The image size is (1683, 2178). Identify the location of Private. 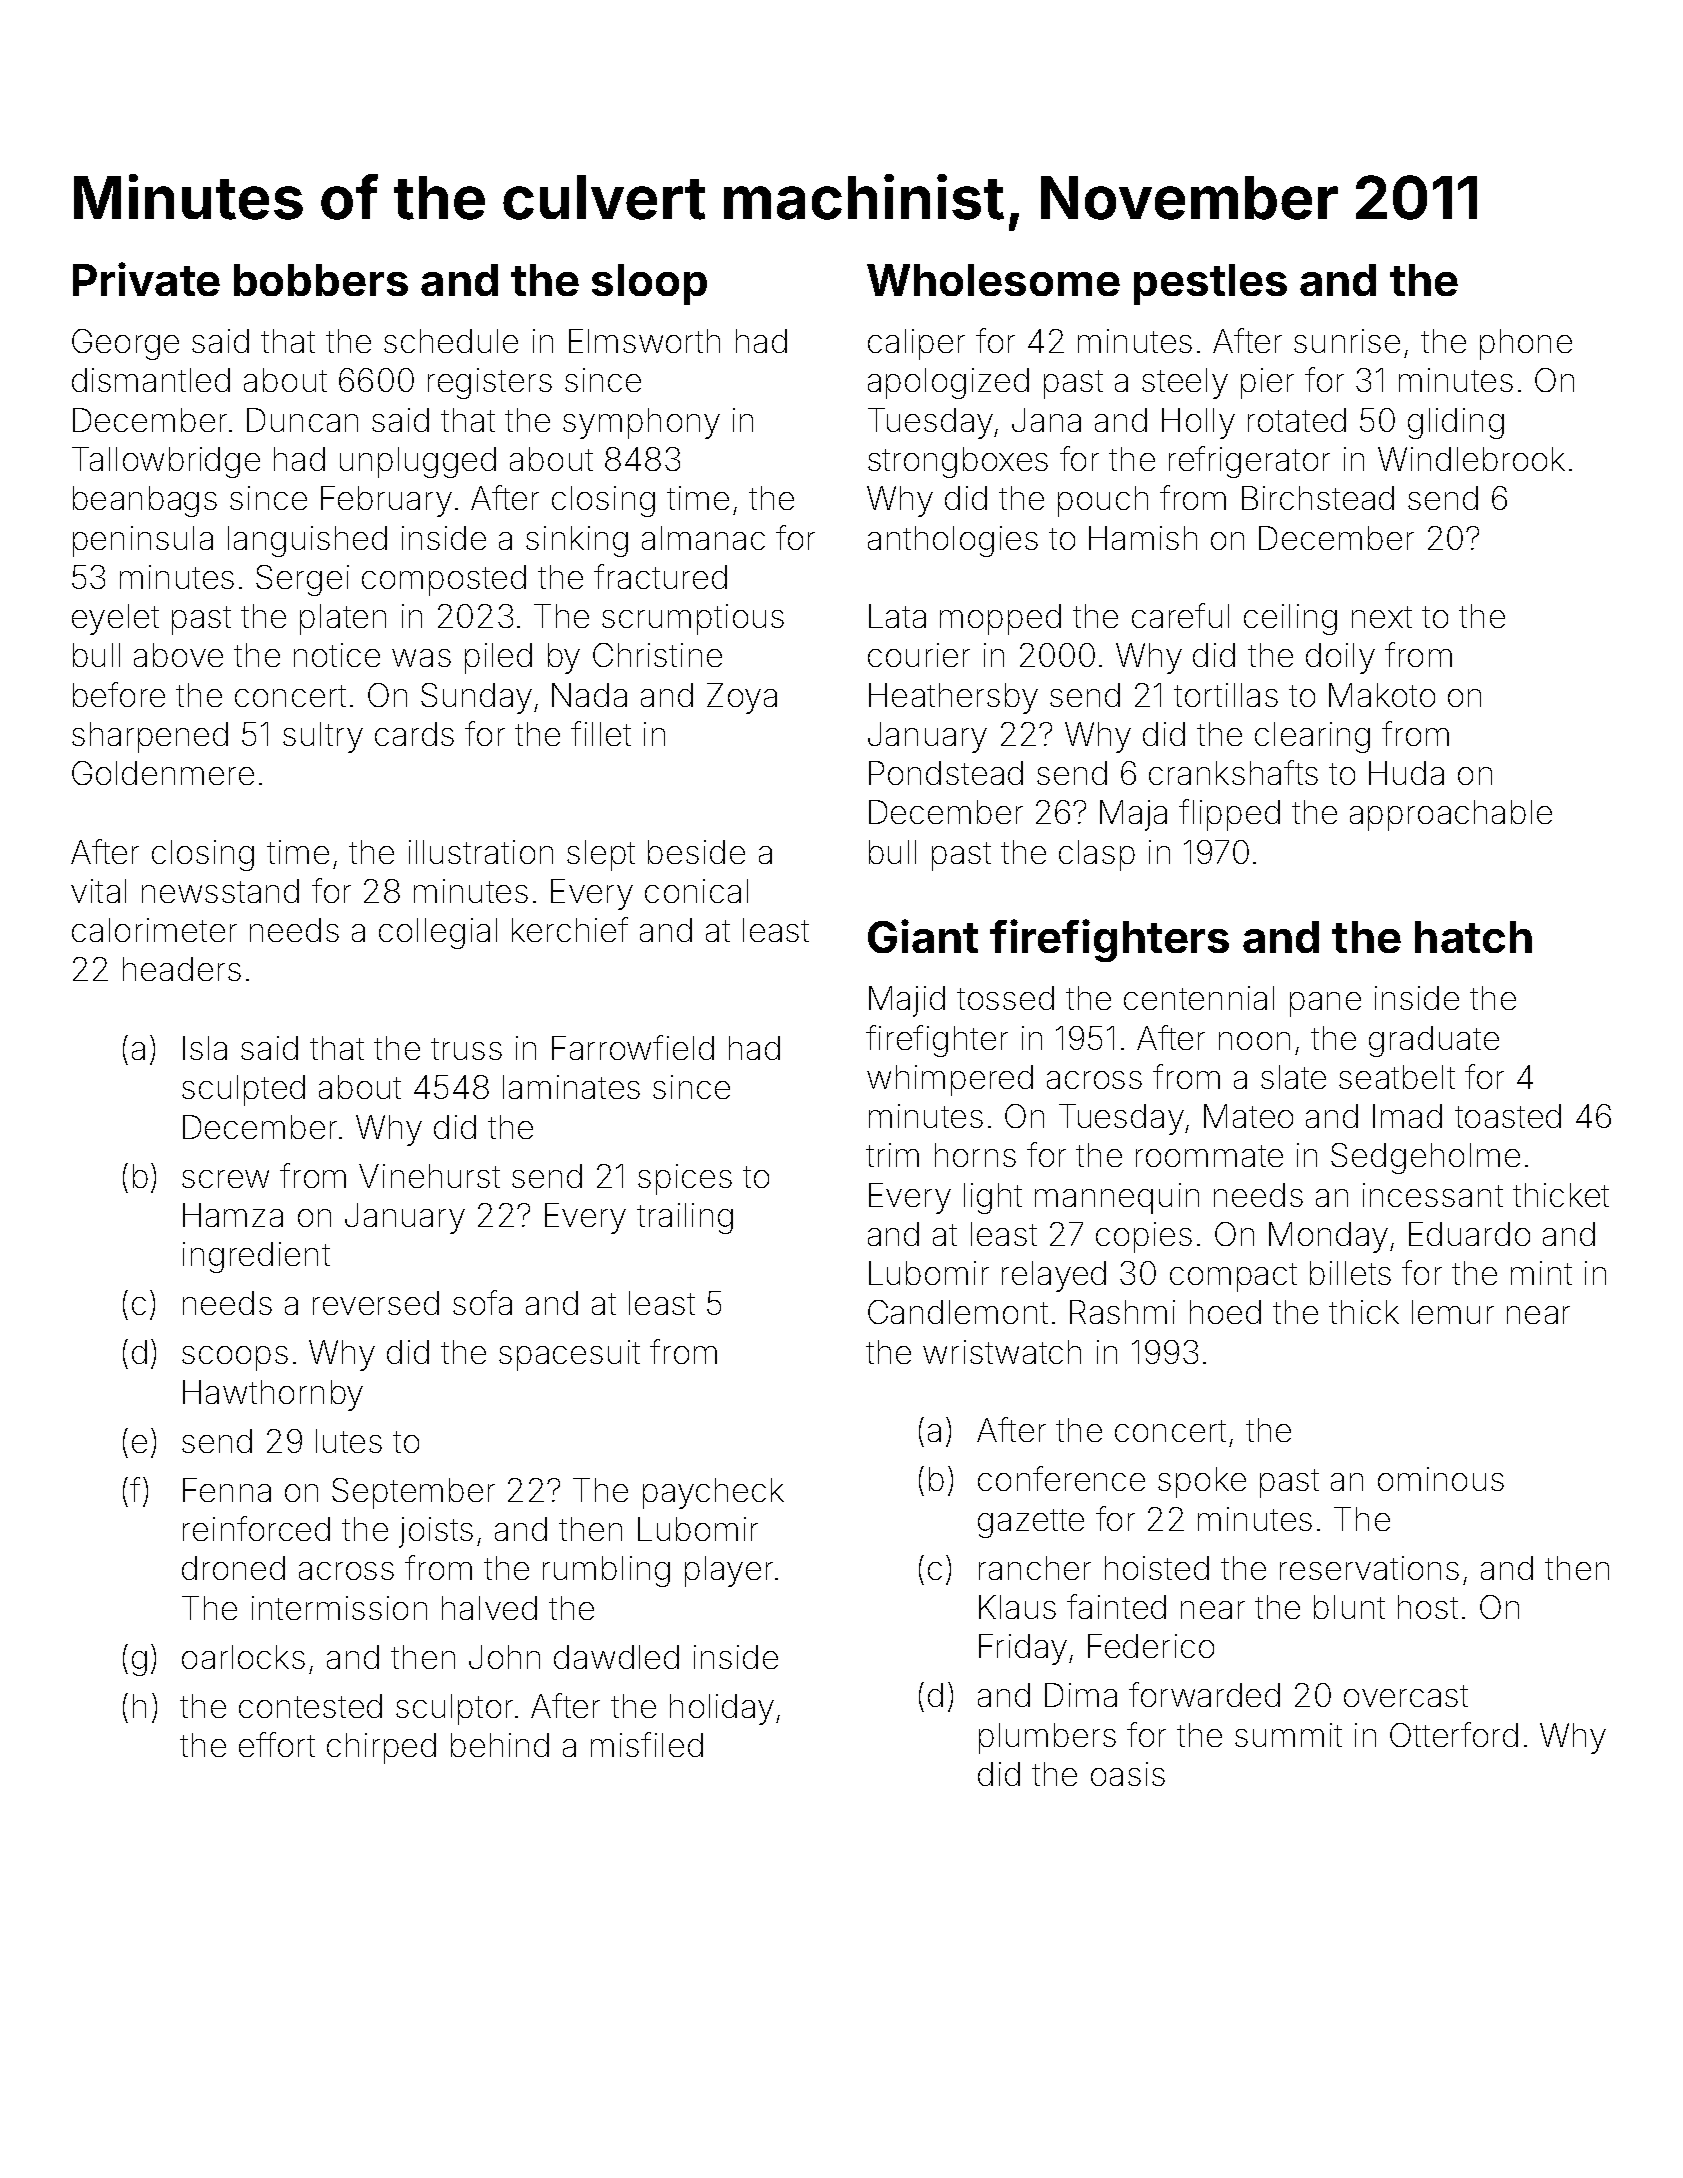
(146, 279).
